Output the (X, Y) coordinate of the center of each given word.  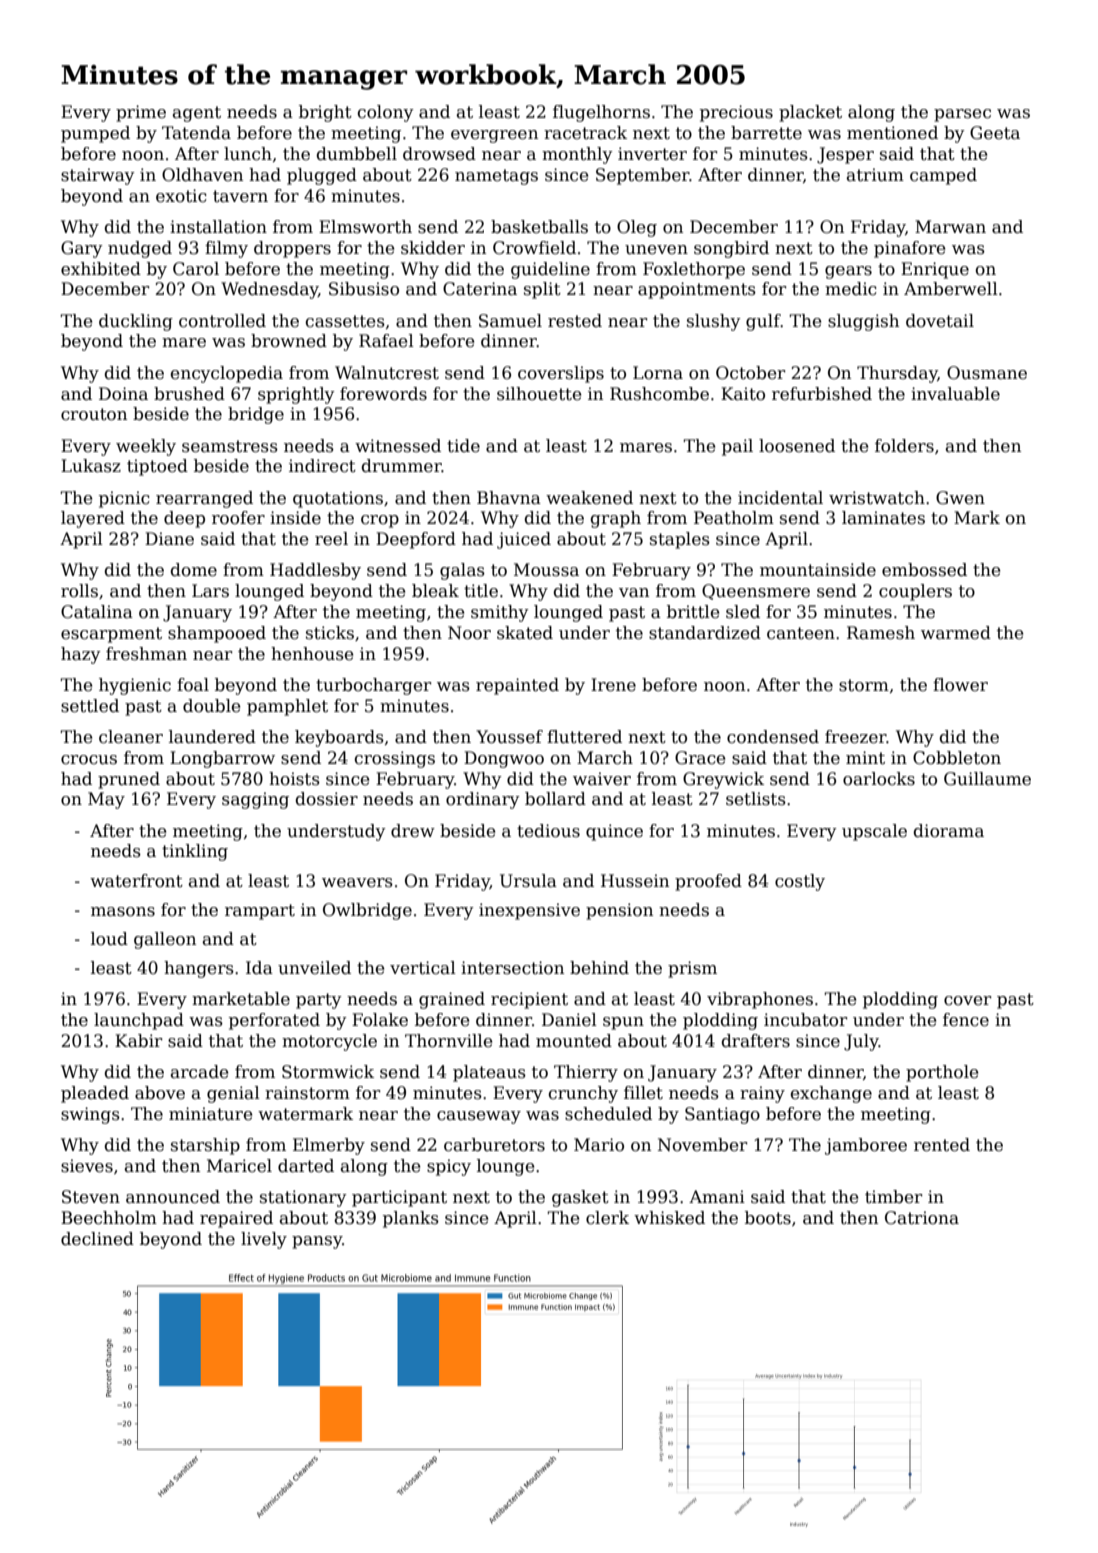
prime (141, 113)
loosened (797, 446)
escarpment (111, 635)
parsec (962, 115)
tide (463, 446)
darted (306, 1166)
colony (386, 113)
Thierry (586, 1073)
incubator (806, 1020)
